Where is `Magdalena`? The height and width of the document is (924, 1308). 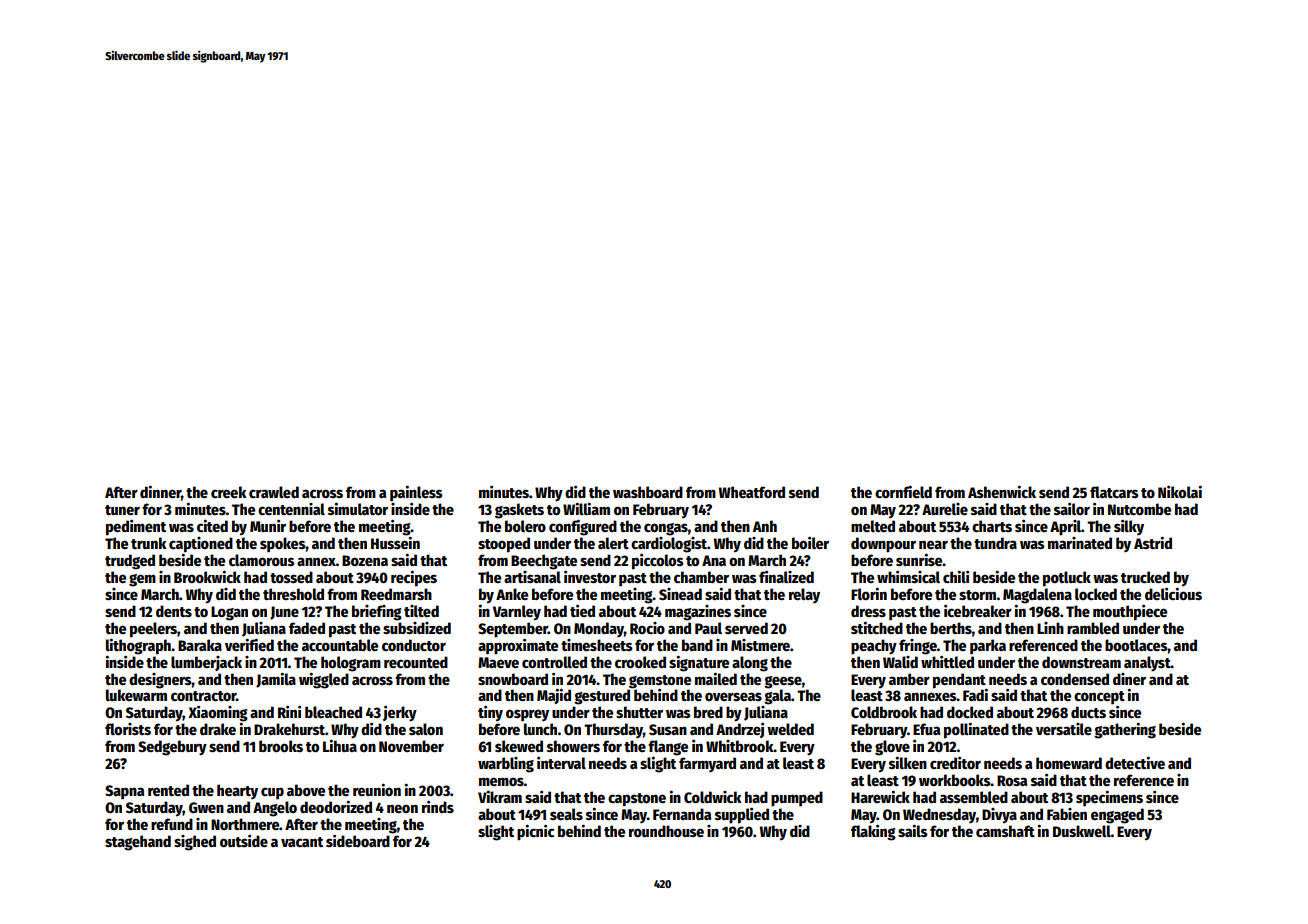
Magdalena is located at coordinates (1037, 596).
